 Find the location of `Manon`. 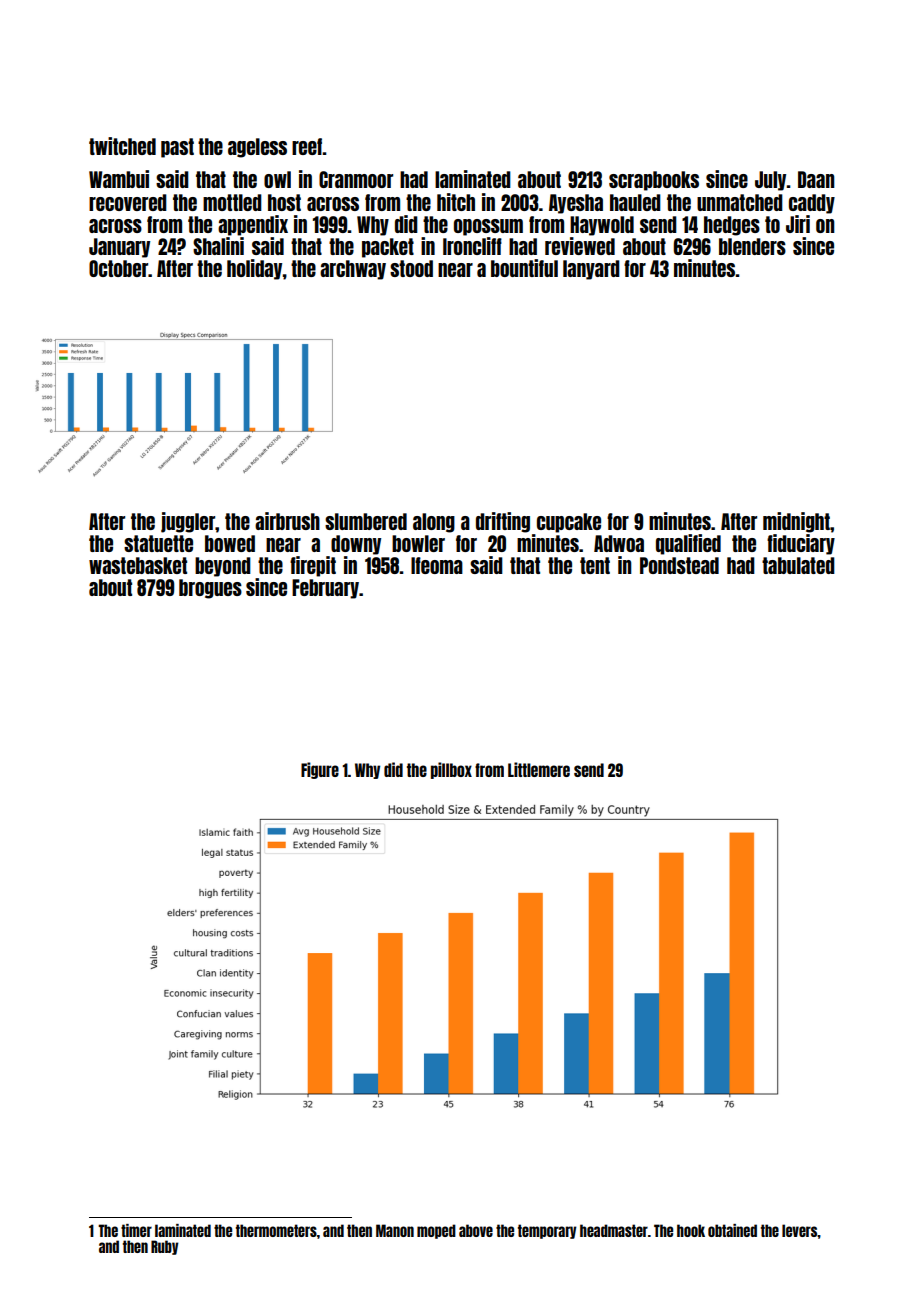

Manon is located at coordinates (395, 1230).
